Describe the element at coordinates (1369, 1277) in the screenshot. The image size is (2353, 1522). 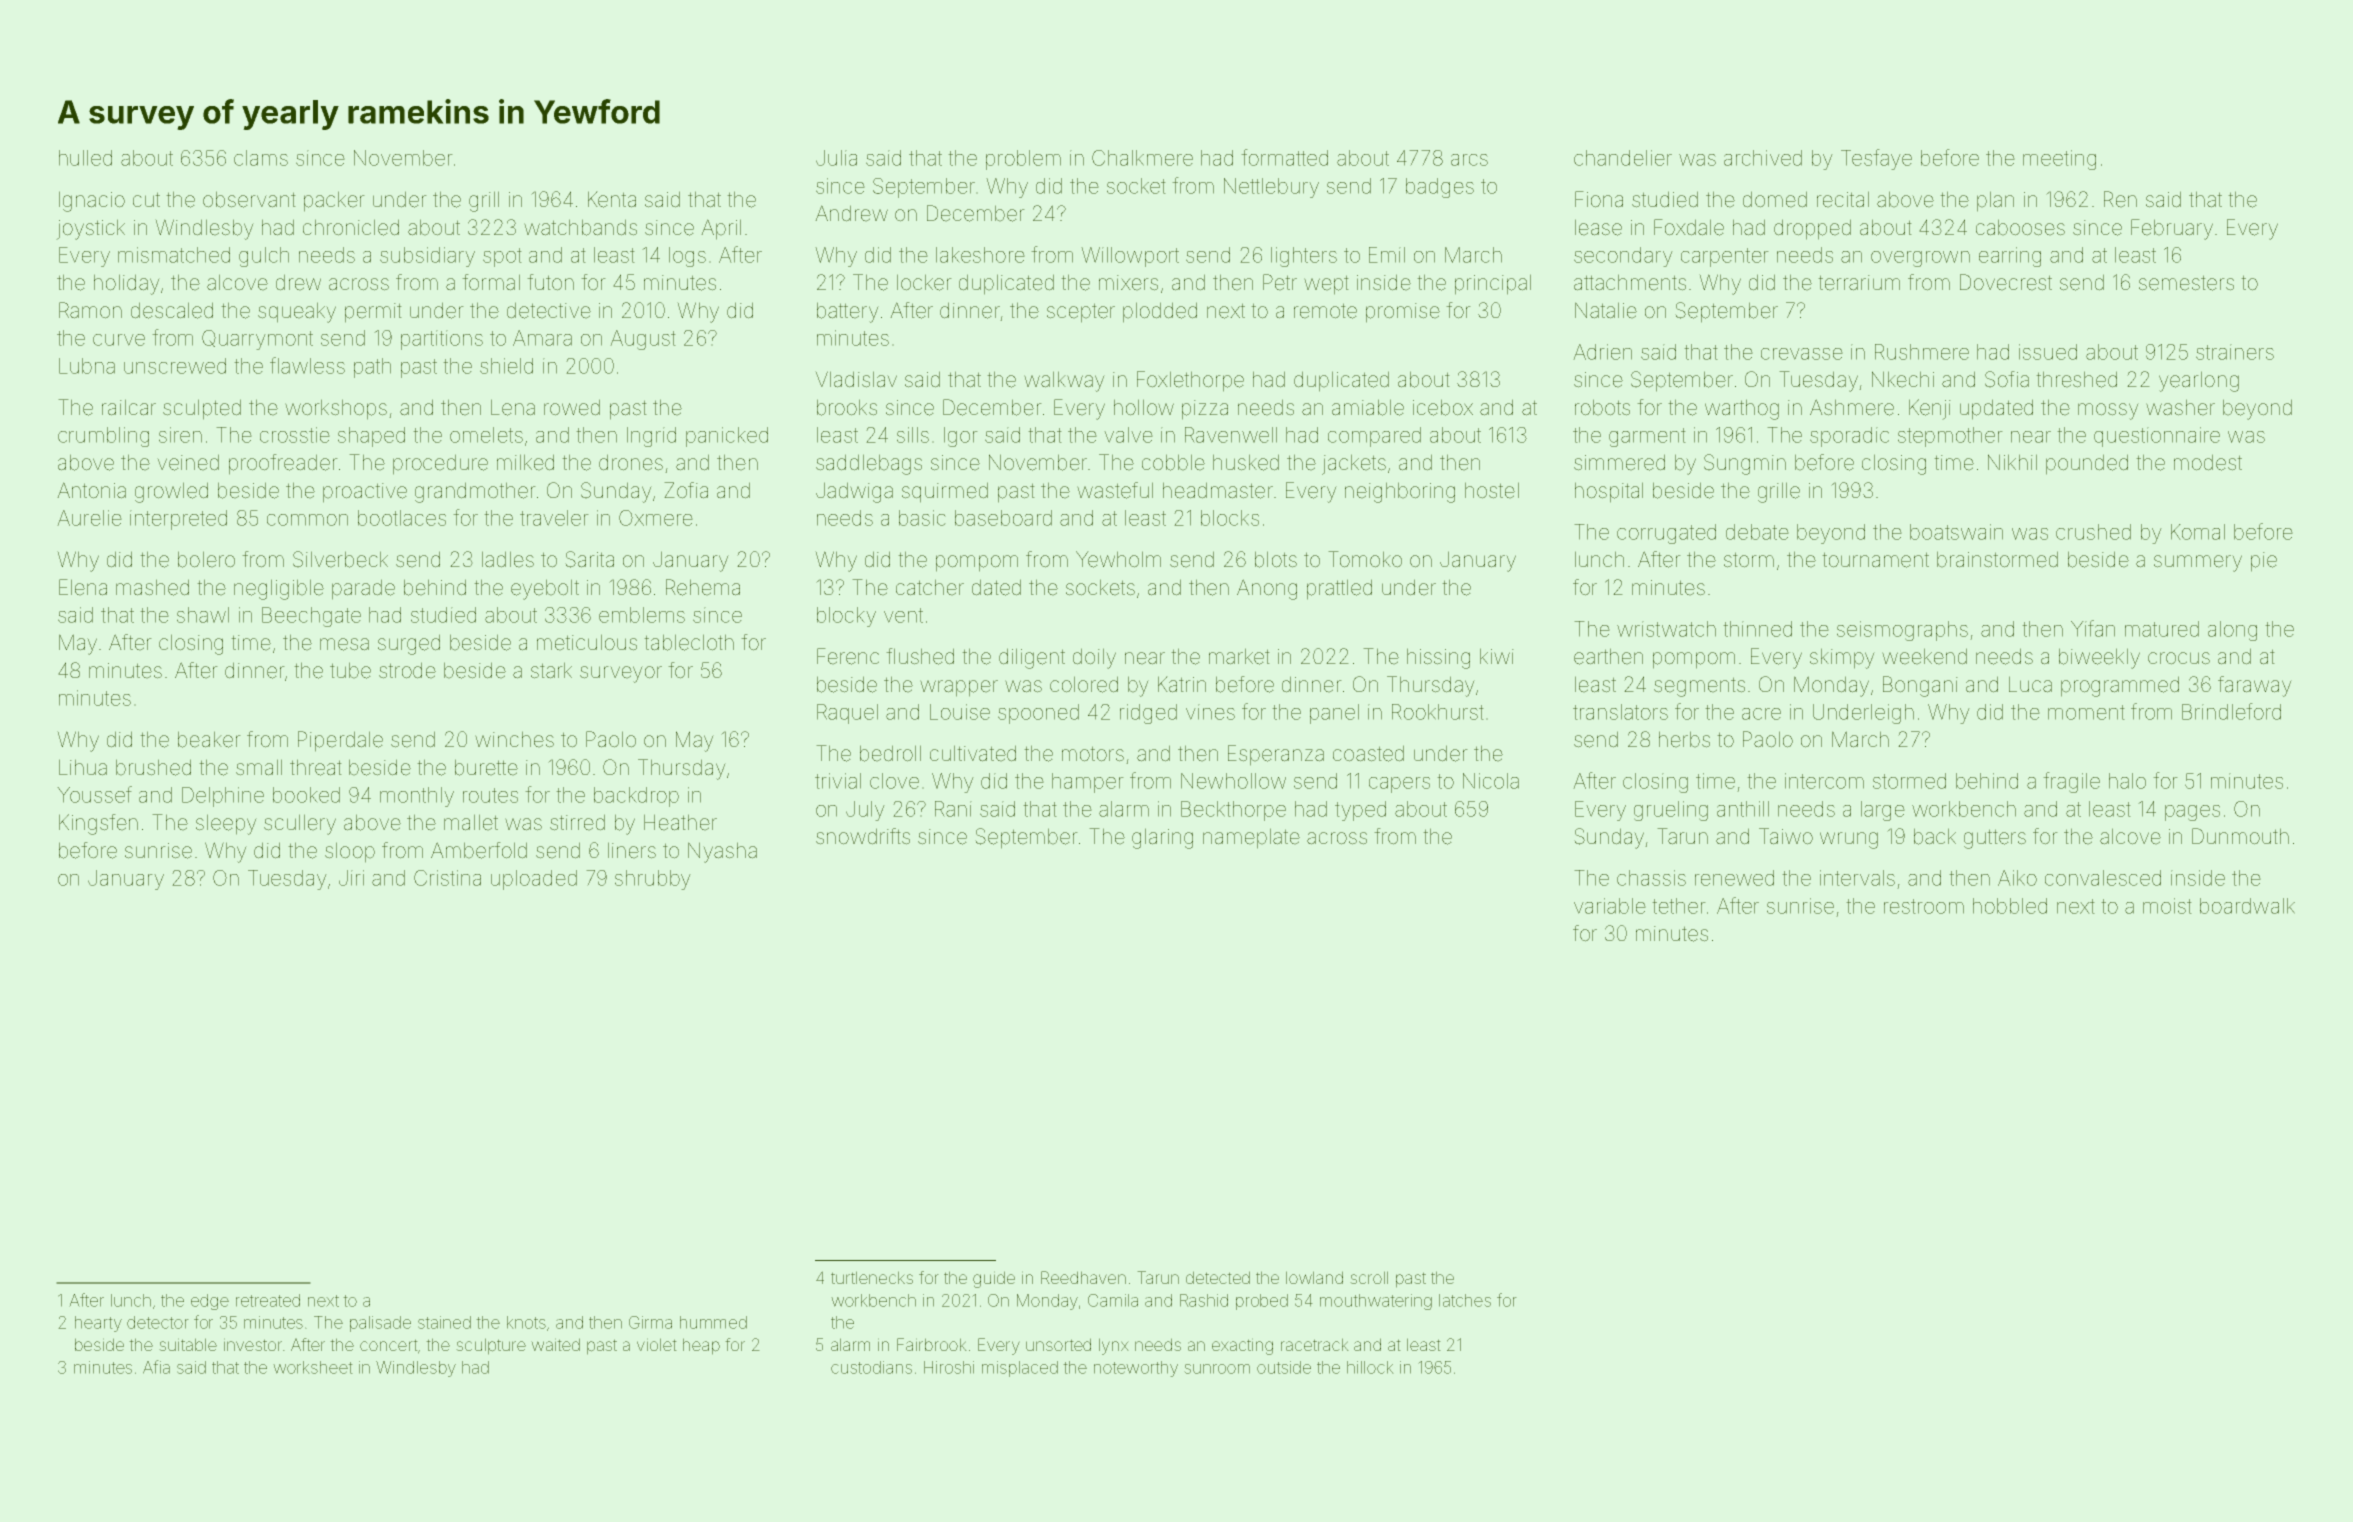
I see `scroll` at that location.
